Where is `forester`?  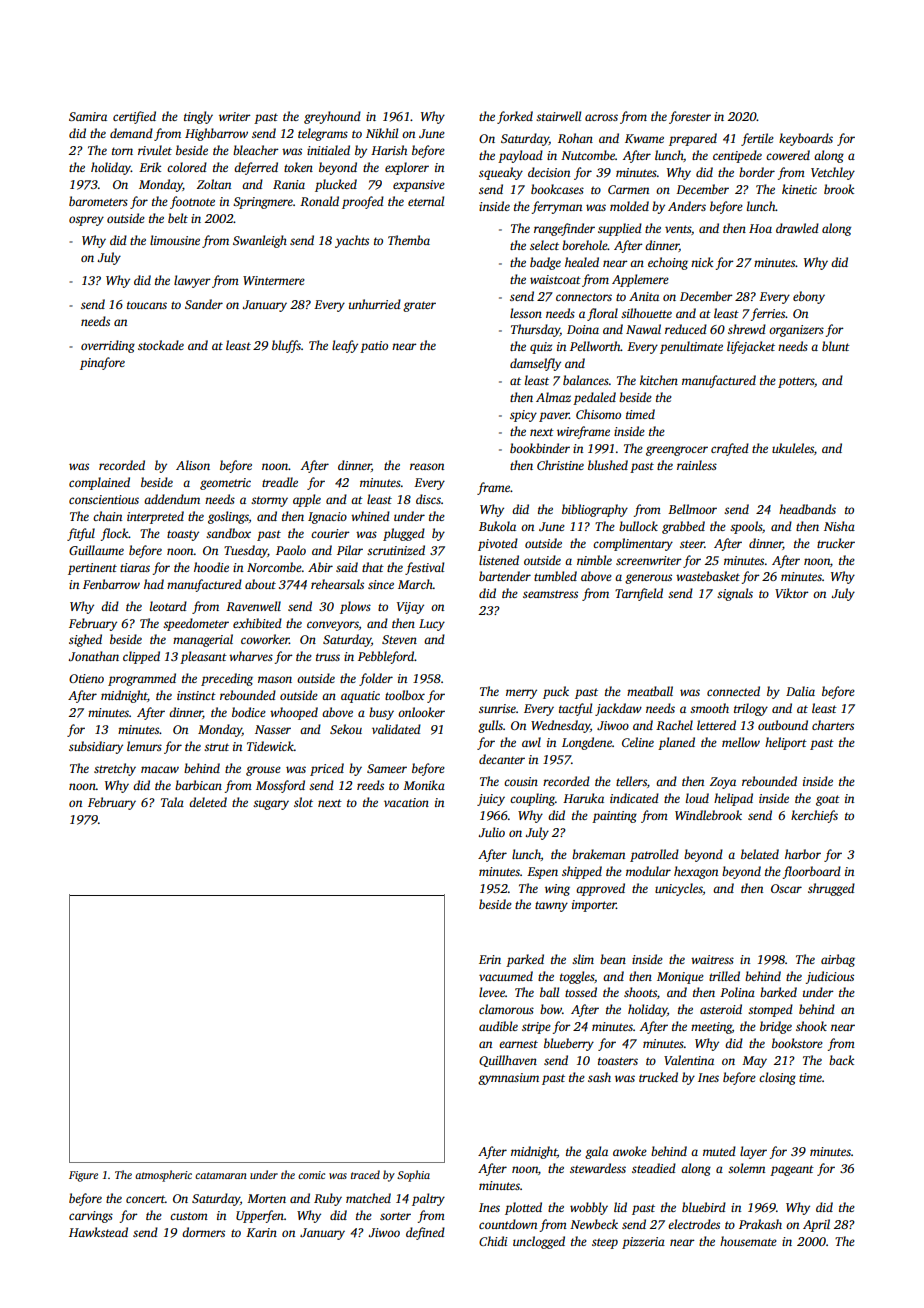 forester is located at coordinates (690, 117).
